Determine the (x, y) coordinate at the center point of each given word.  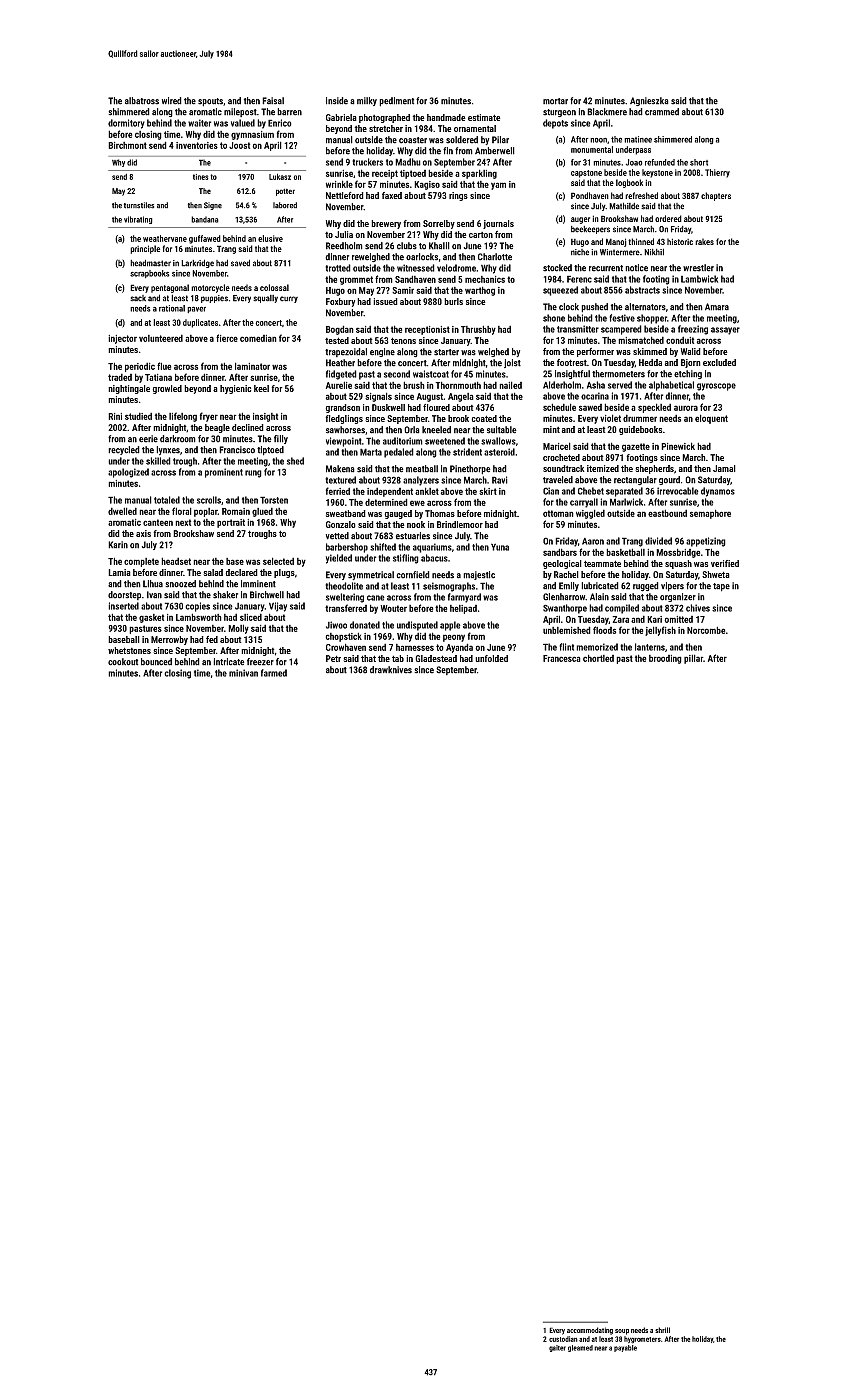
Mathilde (624, 206)
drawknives (391, 670)
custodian (563, 1339)
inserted (123, 606)
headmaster (150, 263)
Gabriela (341, 117)
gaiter (557, 1348)
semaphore (710, 514)
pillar (693, 659)
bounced (156, 662)
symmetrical (371, 575)
